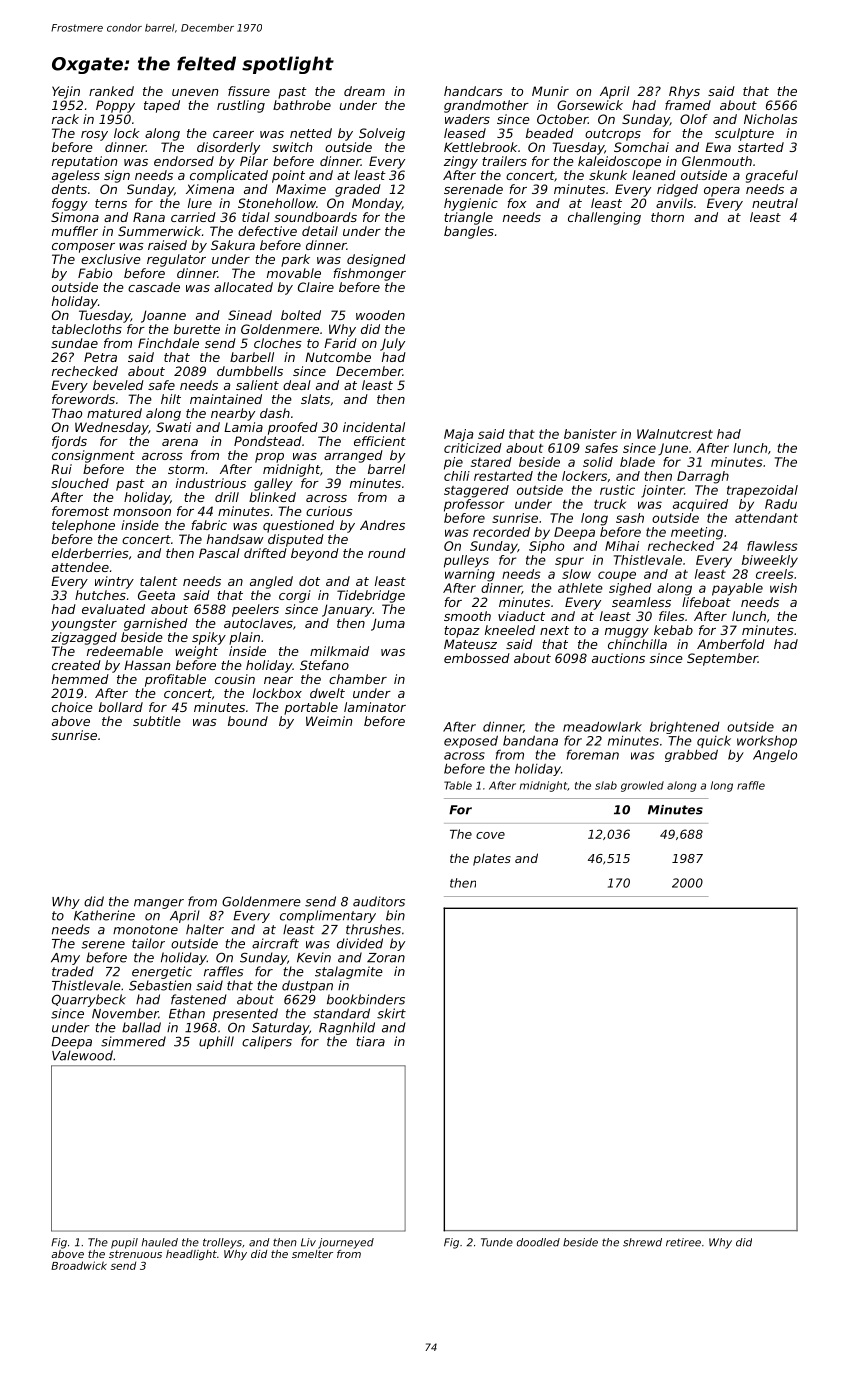 This screenshot has height=1400, width=849. What do you see at coordinates (104, 915) in the screenshot?
I see `Katherine` at bounding box center [104, 915].
